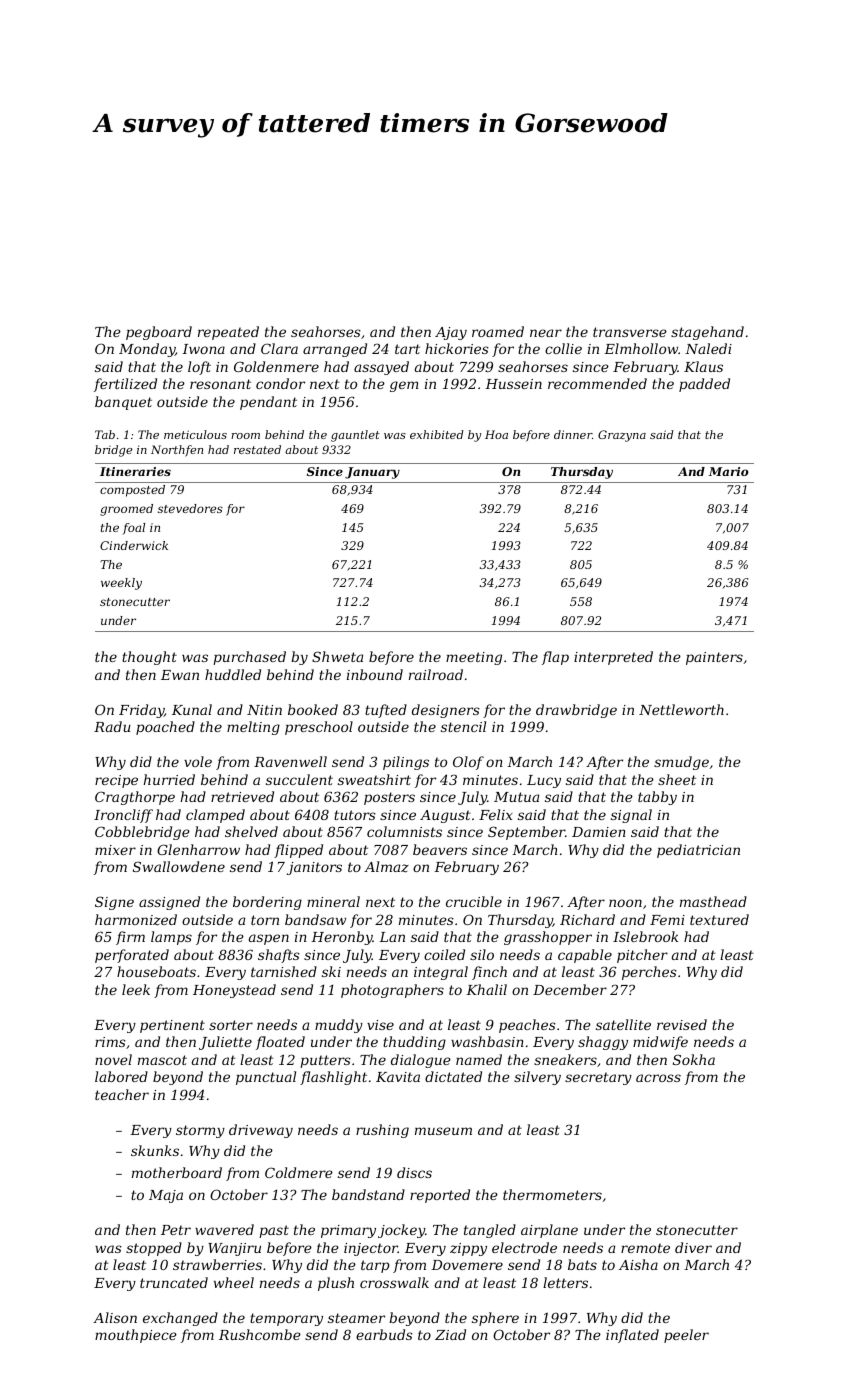  Describe the element at coordinates (729, 471) in the screenshot. I see `Mario` at that location.
